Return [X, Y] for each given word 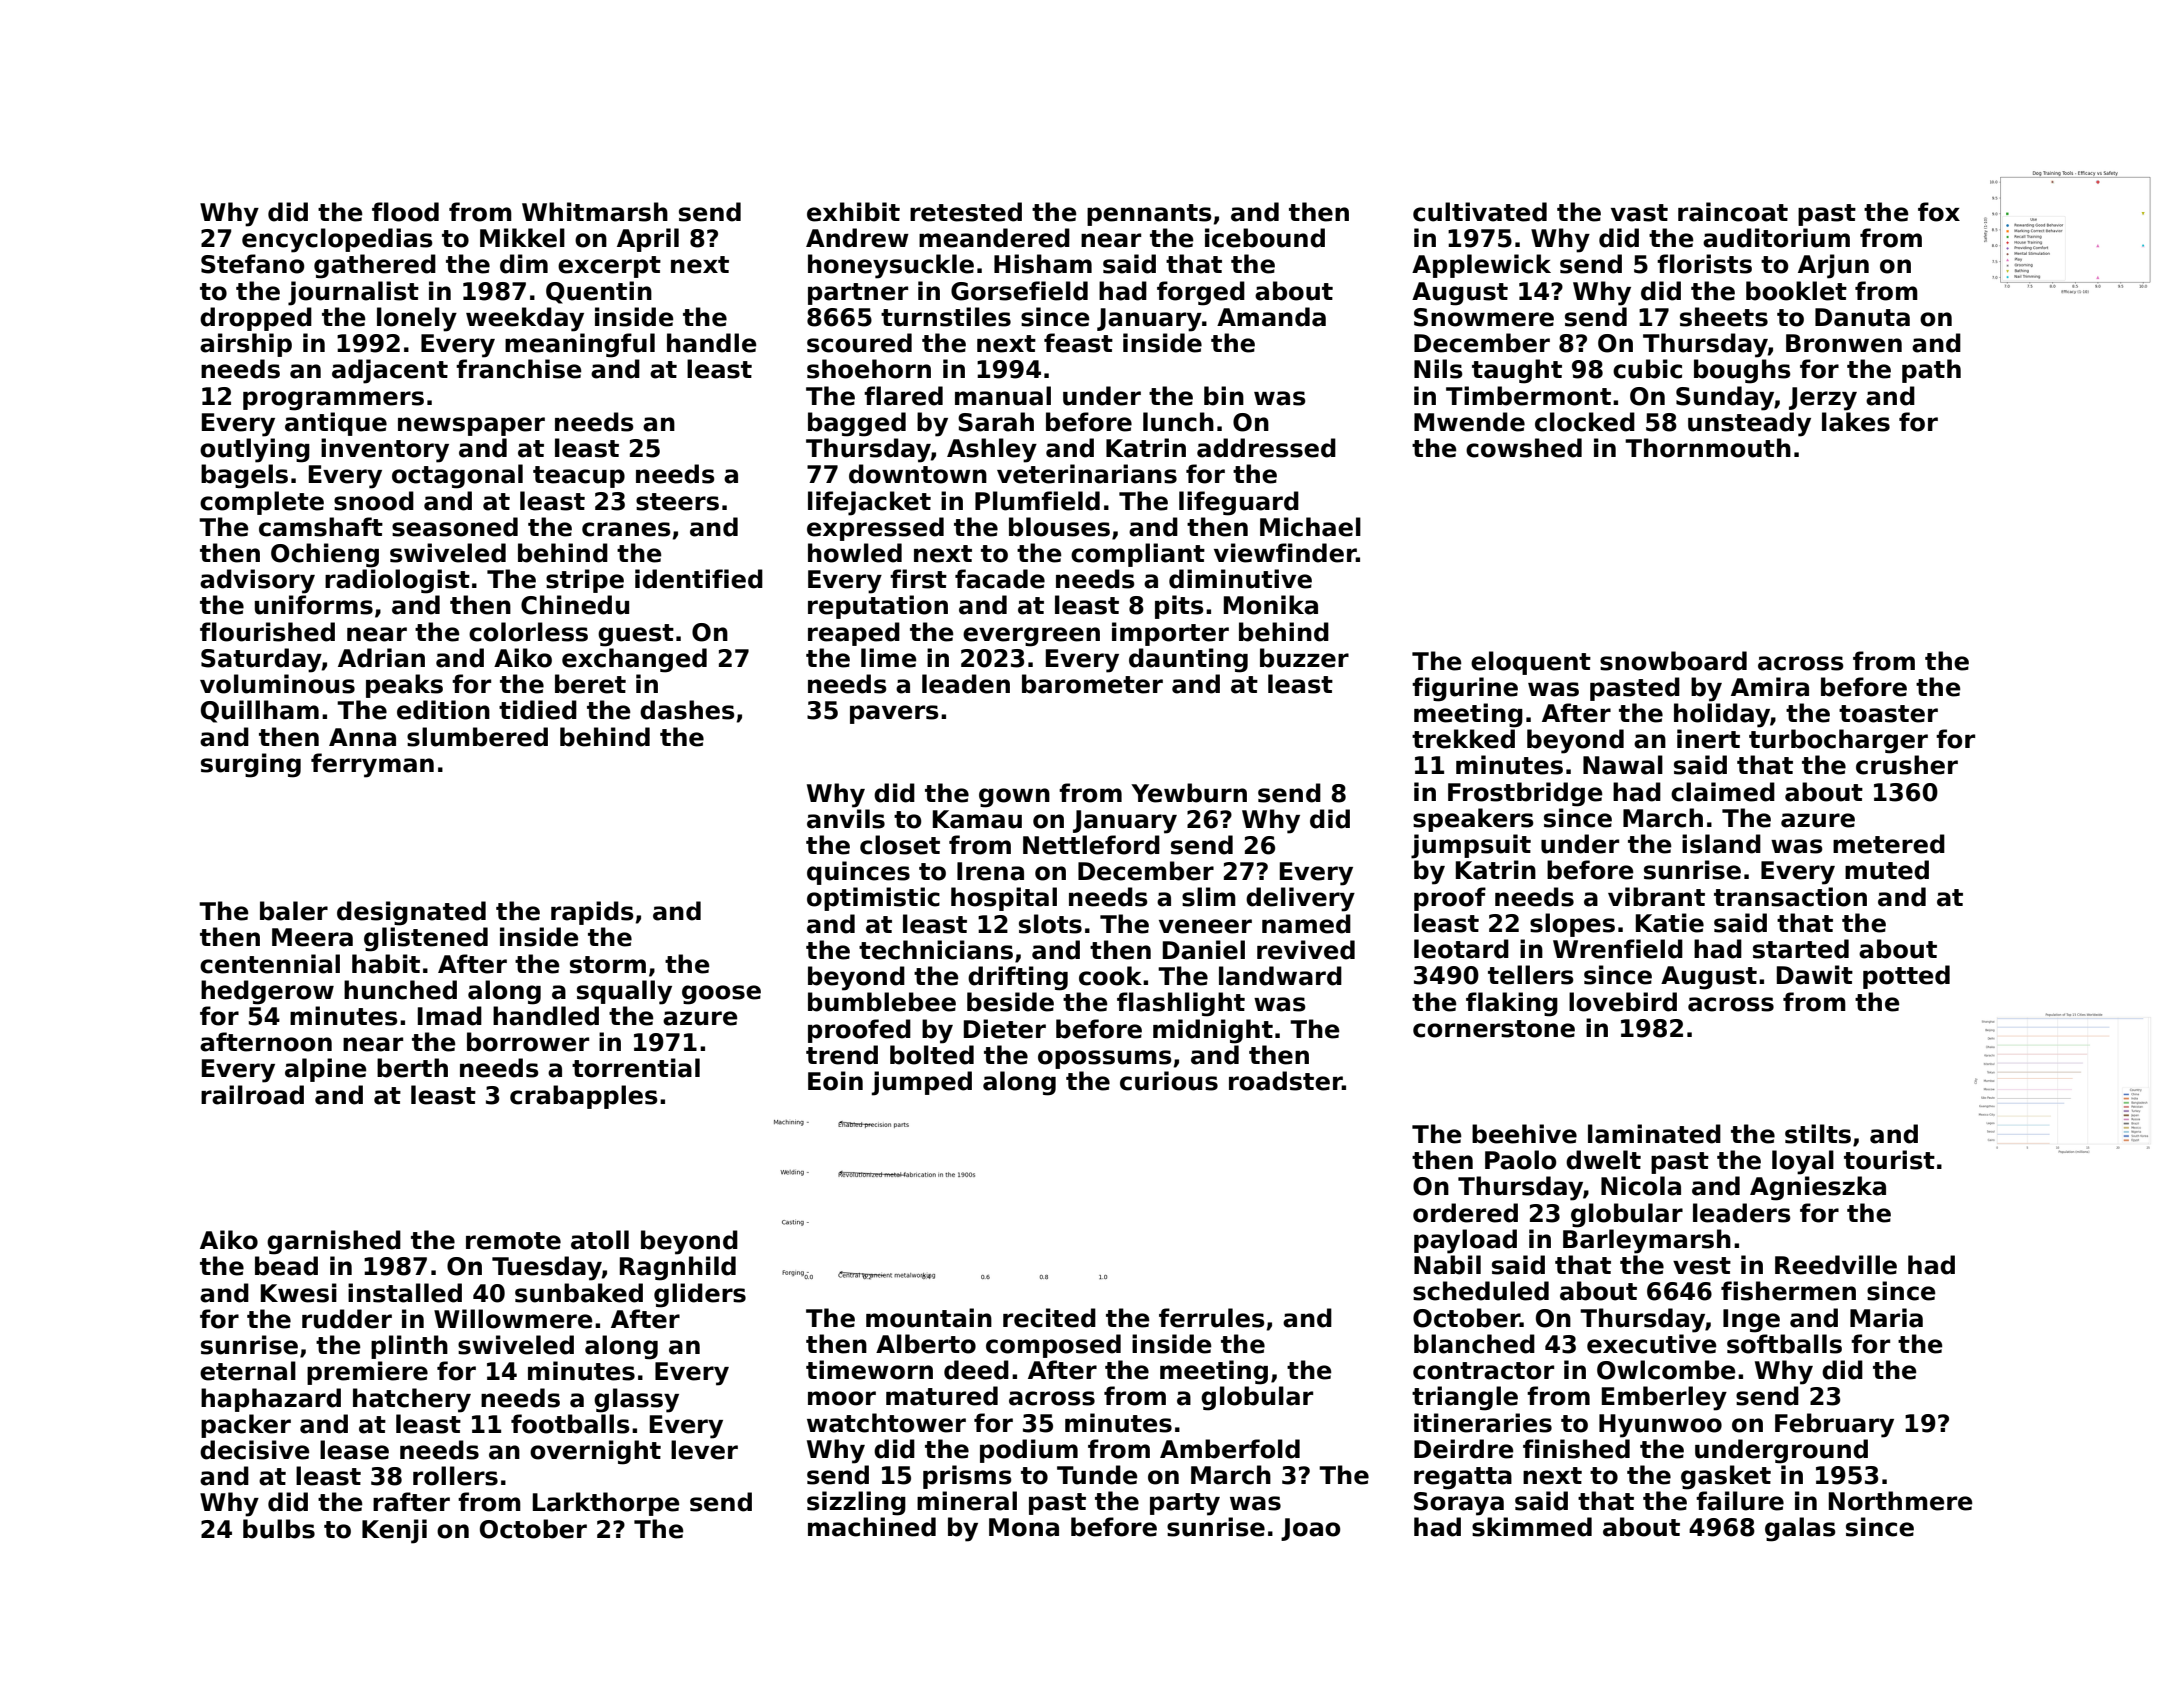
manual [1003, 396]
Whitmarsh [595, 212]
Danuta [1862, 317]
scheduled [1481, 1291]
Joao [1311, 1529]
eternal [248, 1371]
